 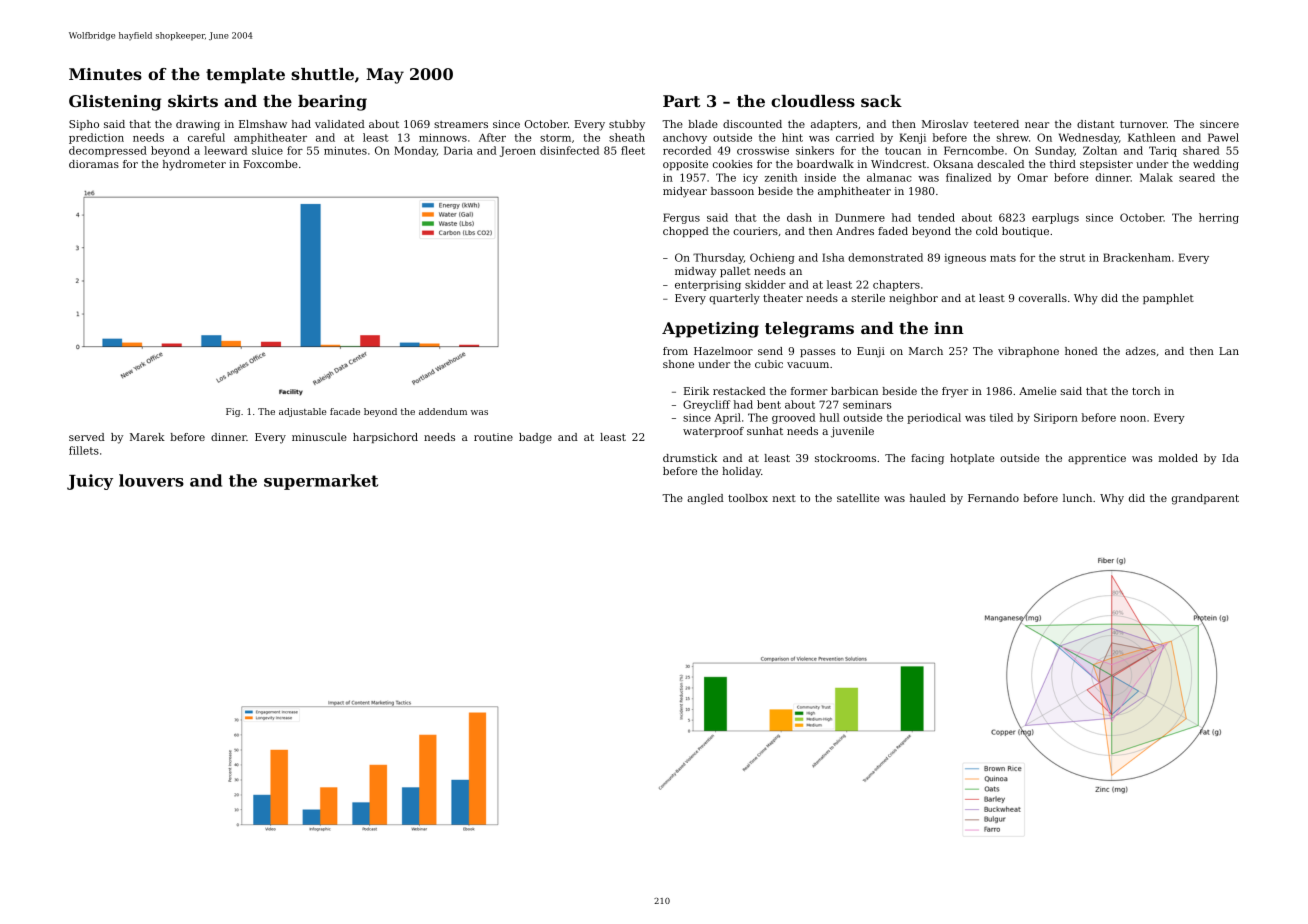 What do you see at coordinates (705, 499) in the document?
I see `angled` at bounding box center [705, 499].
